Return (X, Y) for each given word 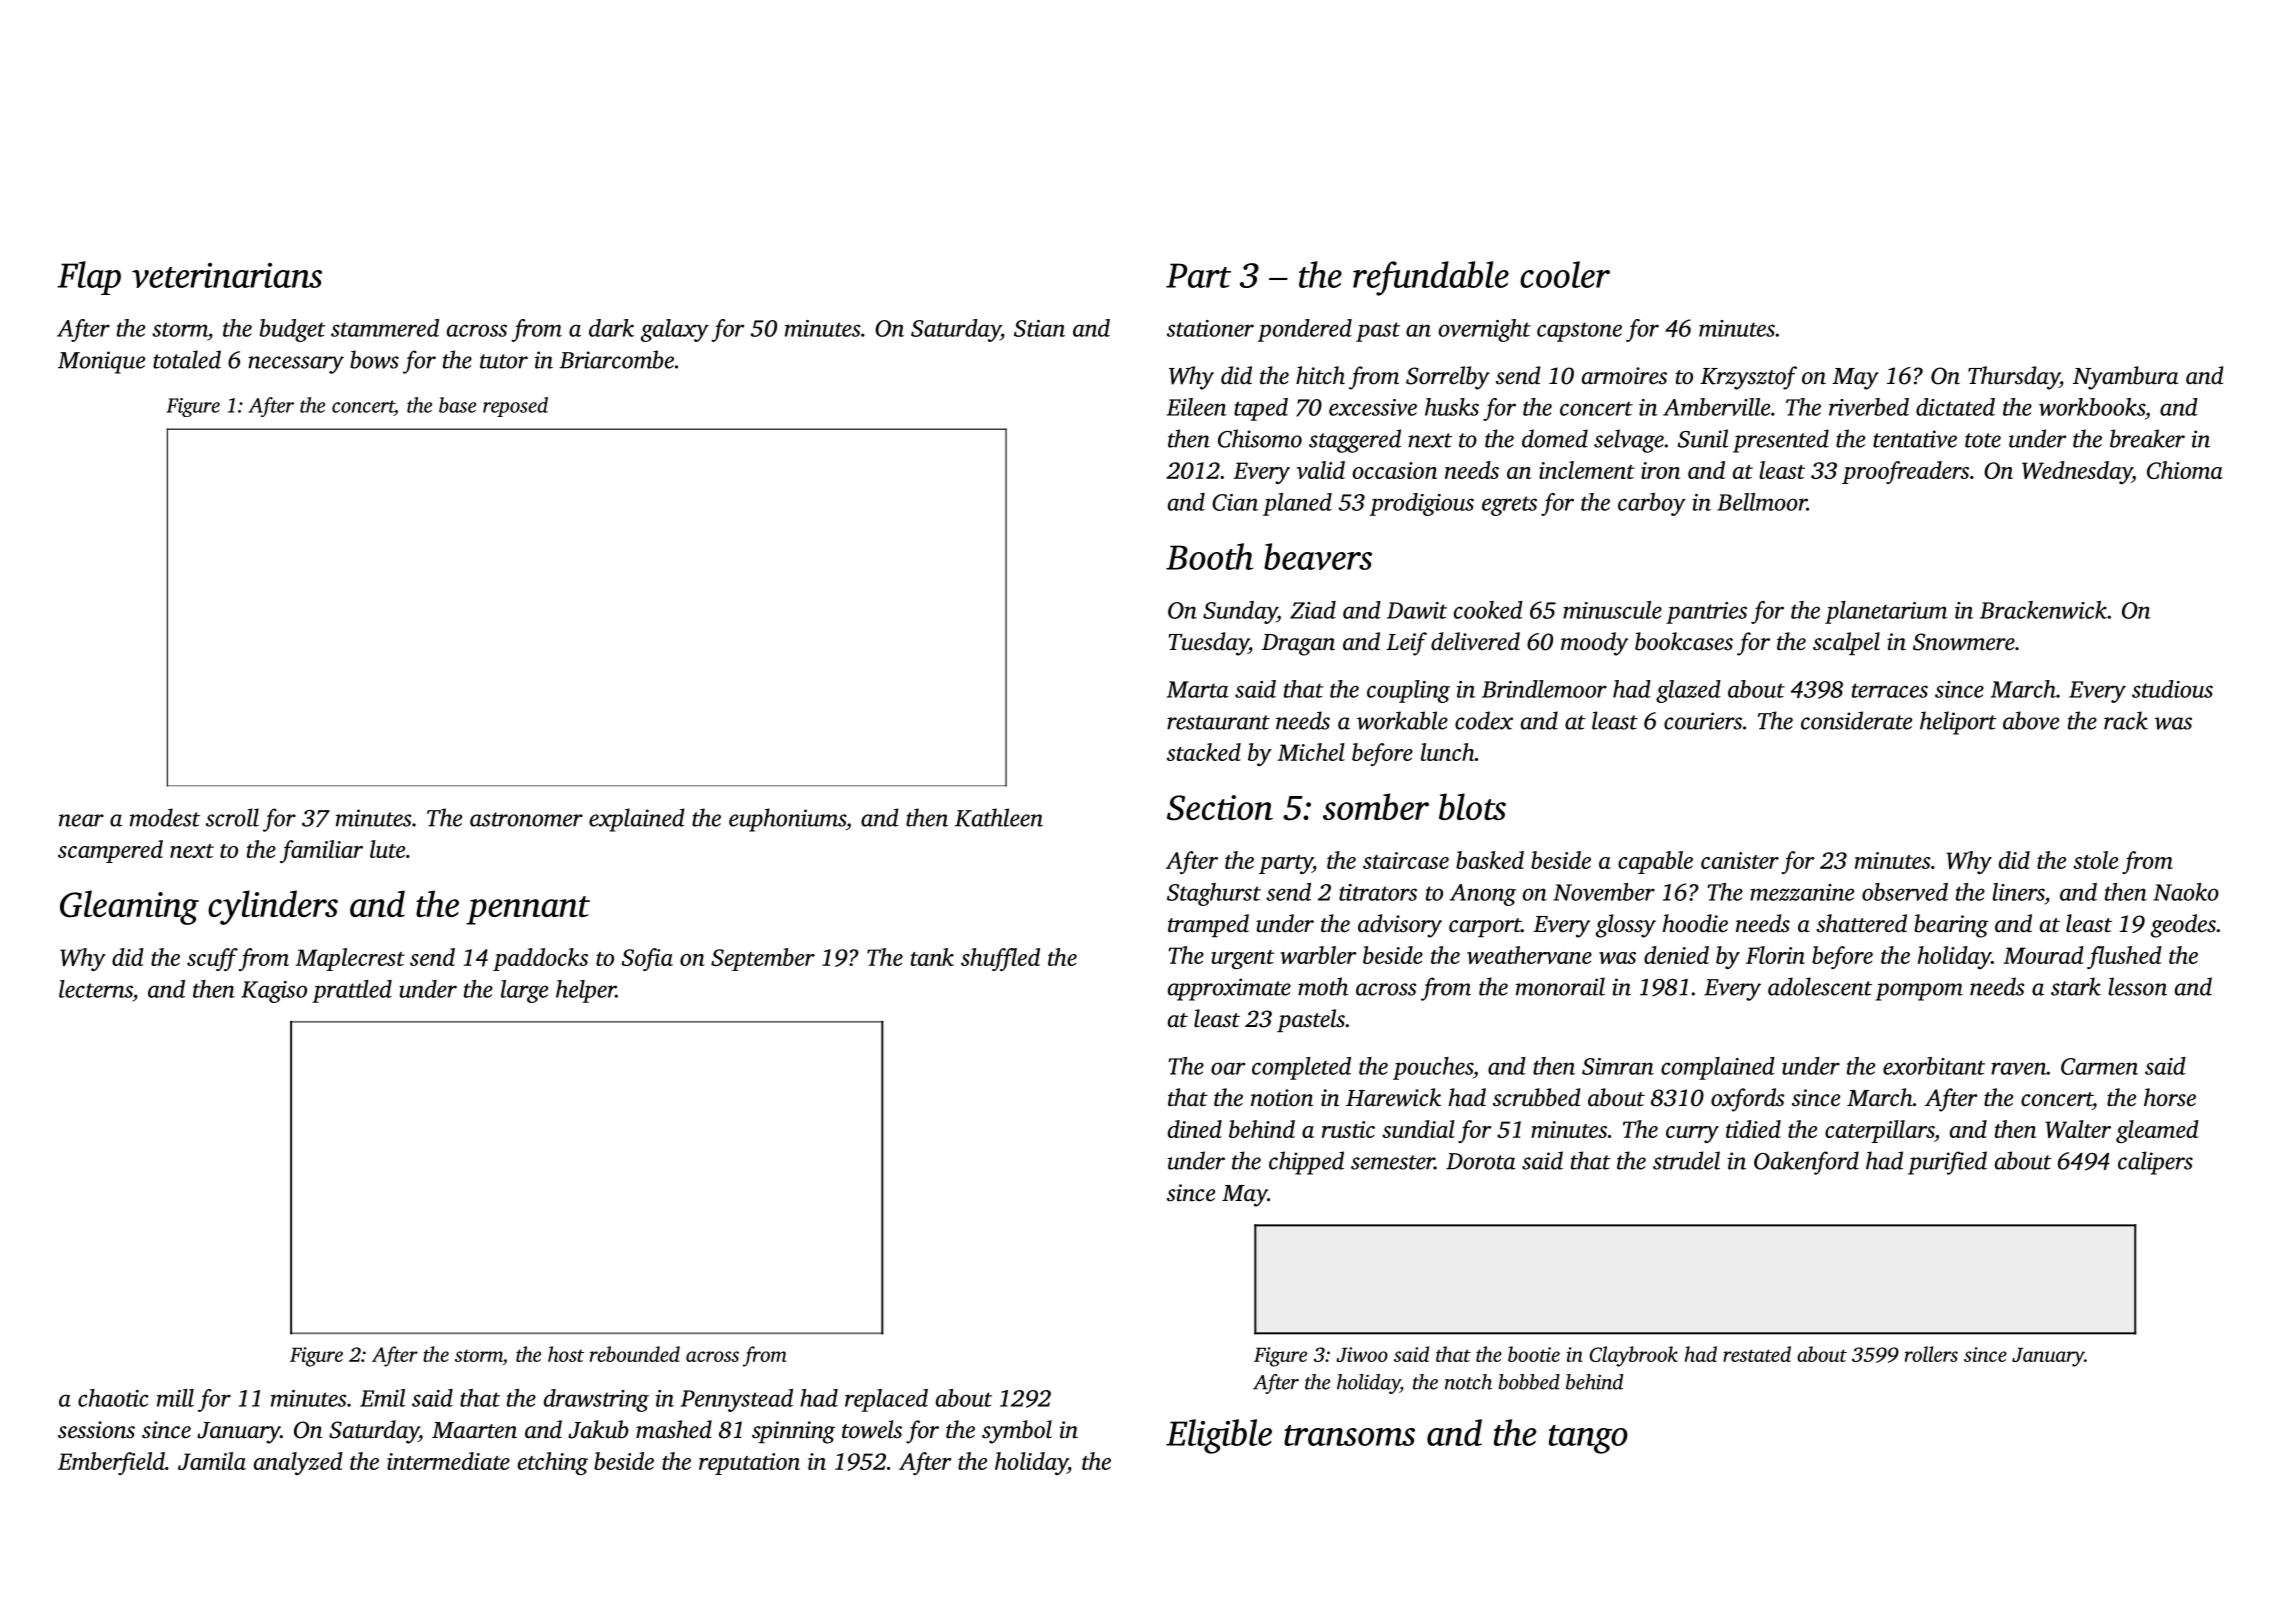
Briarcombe (616, 359)
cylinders (273, 907)
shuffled (1000, 959)
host (566, 1354)
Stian (1039, 328)
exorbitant (1934, 1066)
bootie (1534, 1354)
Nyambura (2125, 378)
